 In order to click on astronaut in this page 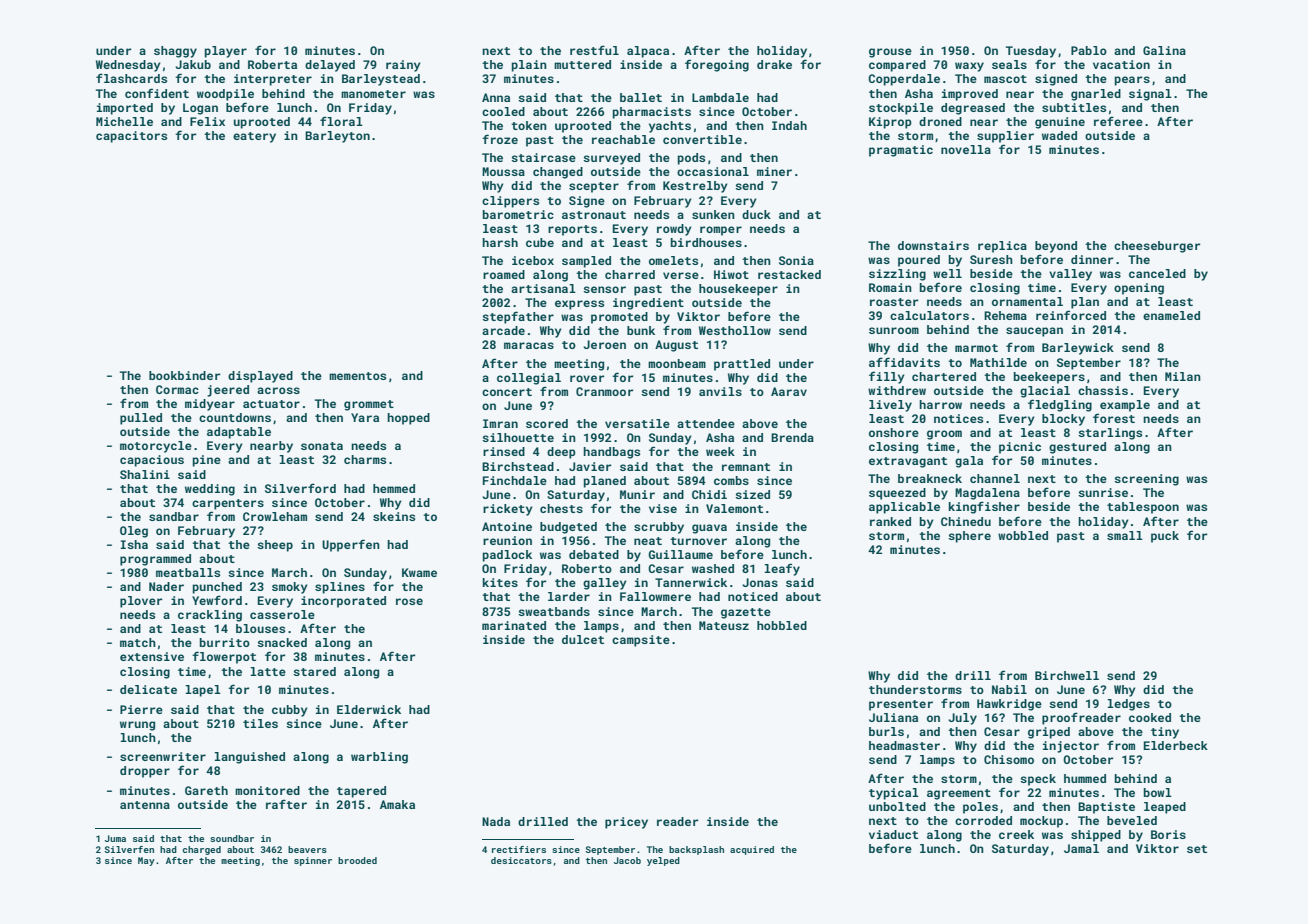, I will do `click(594, 215)`.
